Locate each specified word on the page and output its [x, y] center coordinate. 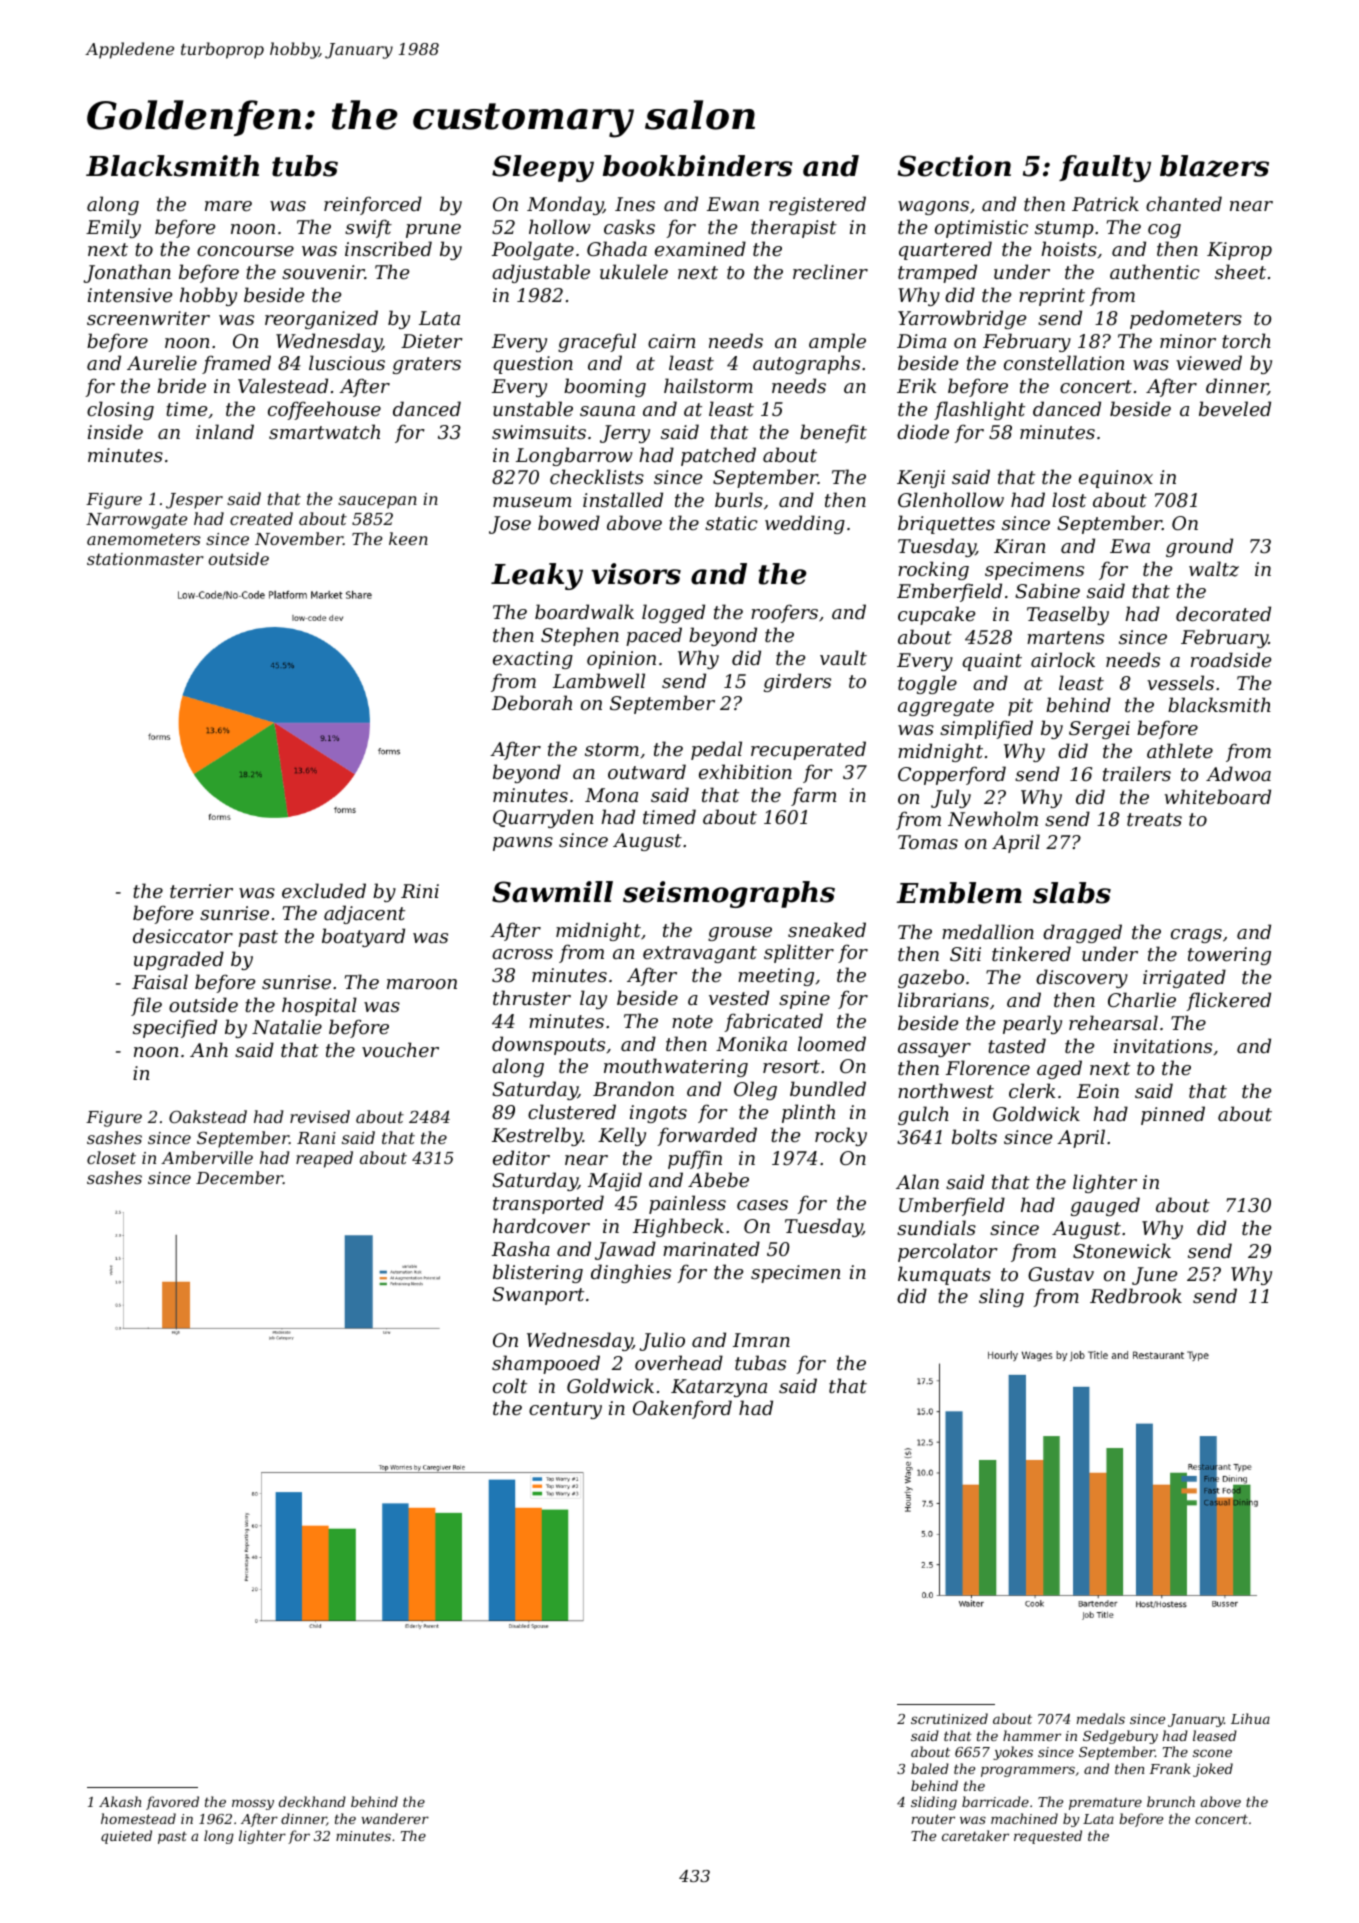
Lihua [1250, 1718]
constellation [1064, 362]
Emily [113, 228]
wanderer [395, 1818]
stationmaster [145, 559]
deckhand [312, 1801]
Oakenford [682, 1409]
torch [1246, 340]
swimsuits [539, 432]
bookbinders [698, 166]
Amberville [207, 1157]
